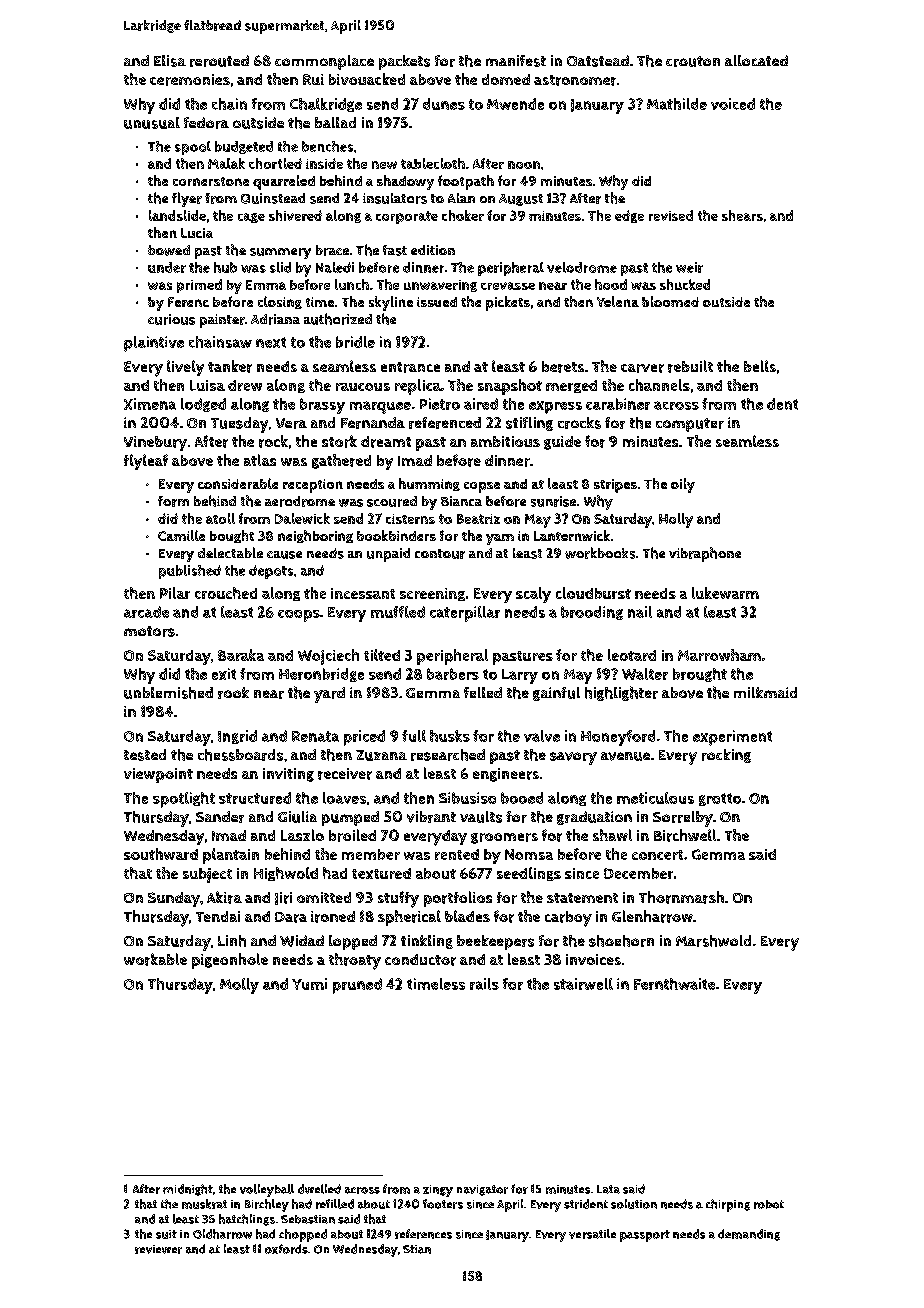  What do you see at coordinates (478, 519) in the page?
I see `Beatriz` at bounding box center [478, 519].
